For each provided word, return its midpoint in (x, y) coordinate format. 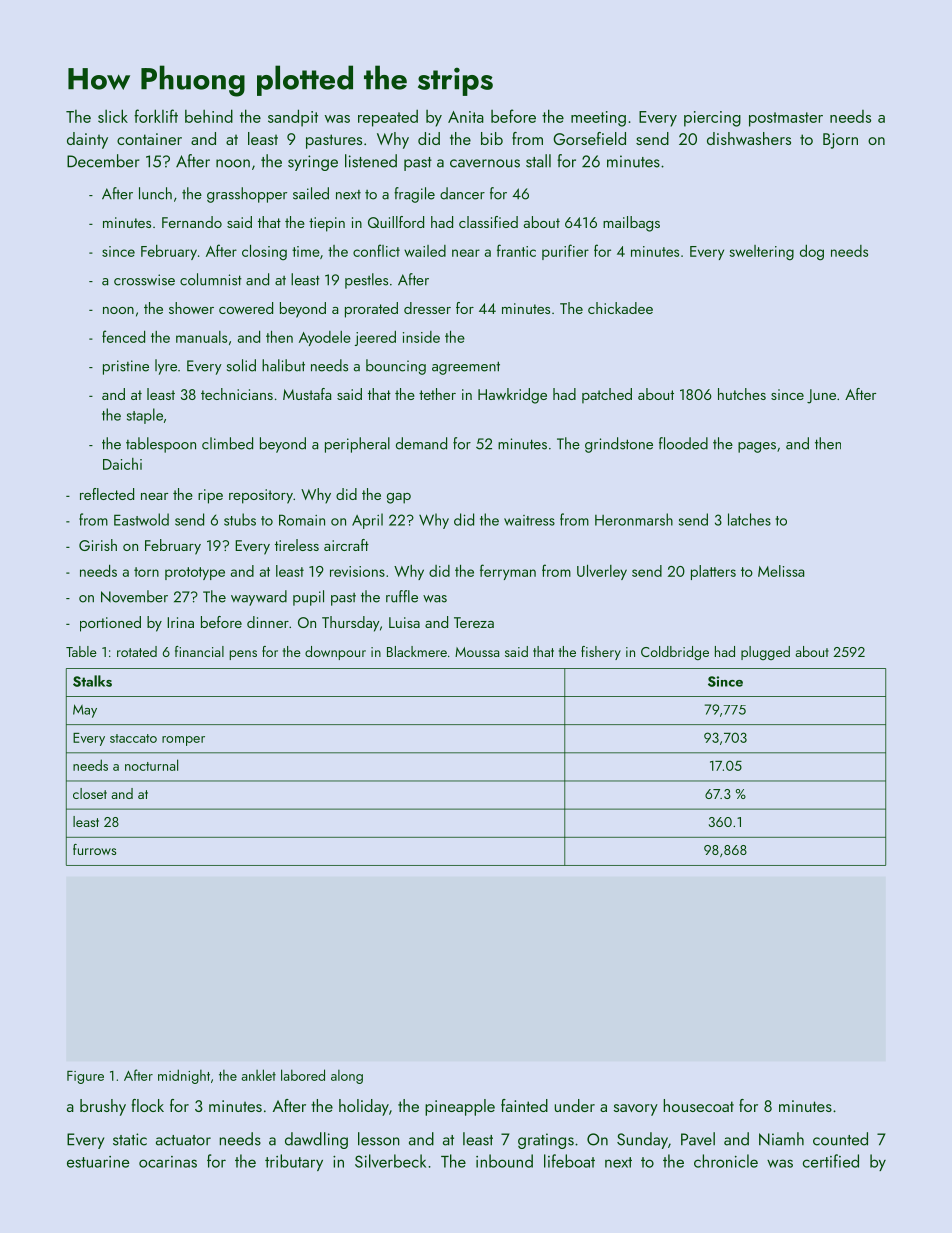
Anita (466, 117)
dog (812, 253)
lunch (155, 193)
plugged (765, 653)
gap (399, 498)
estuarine (98, 1162)
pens (243, 655)
